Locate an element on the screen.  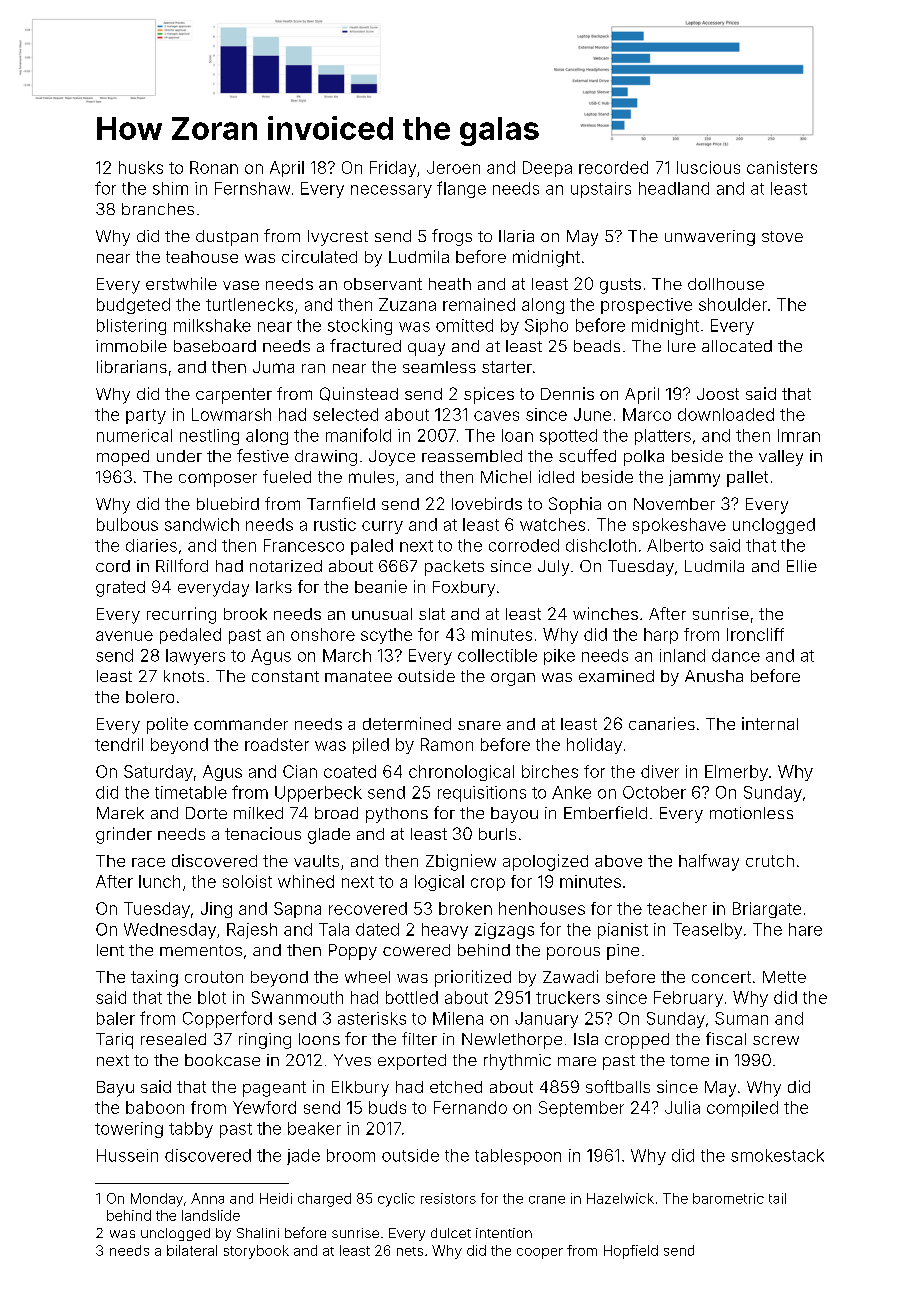
dance is located at coordinates (736, 655).
